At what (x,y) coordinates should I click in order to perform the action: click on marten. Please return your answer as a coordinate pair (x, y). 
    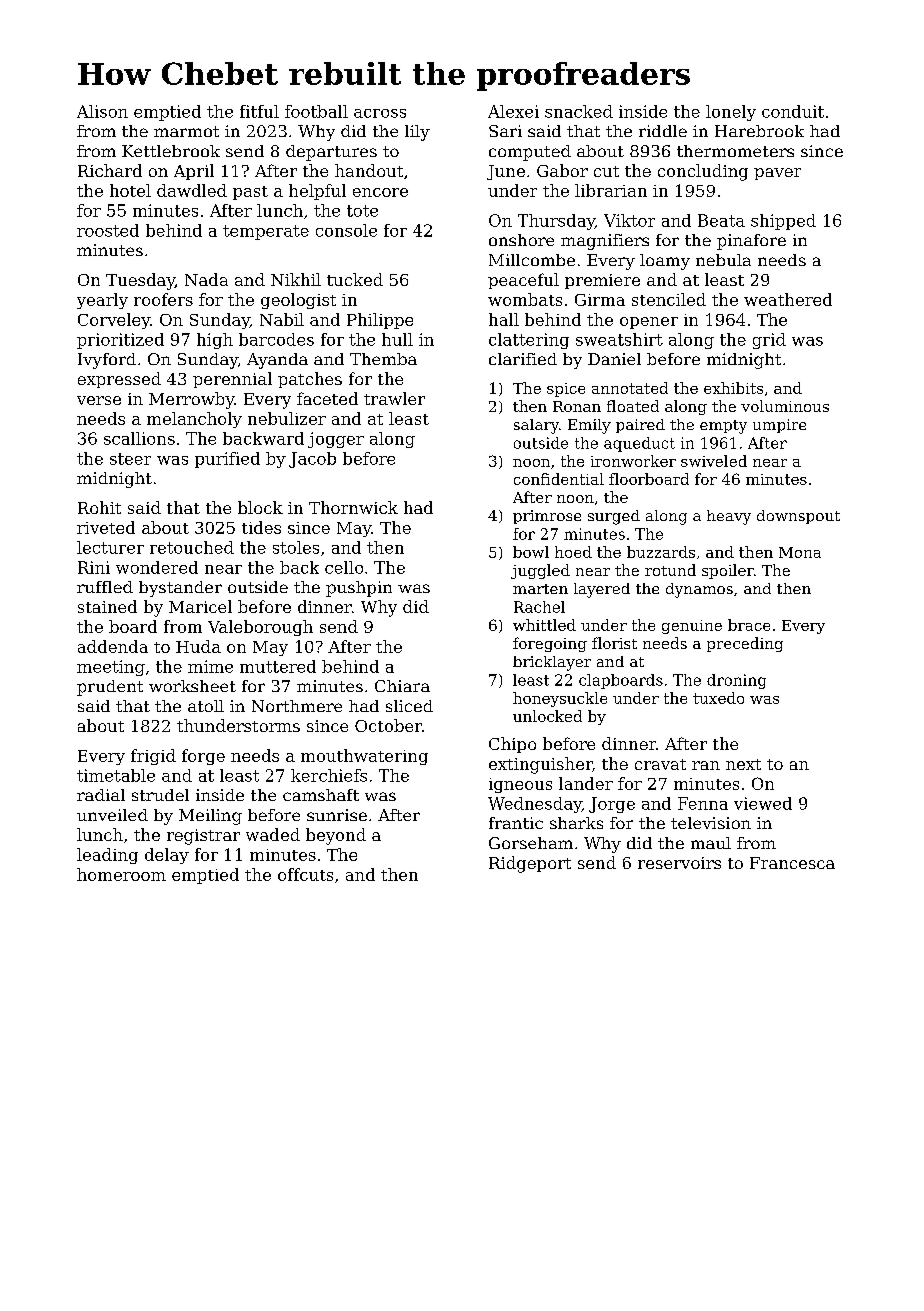
    Looking at the image, I should click on (540, 589).
